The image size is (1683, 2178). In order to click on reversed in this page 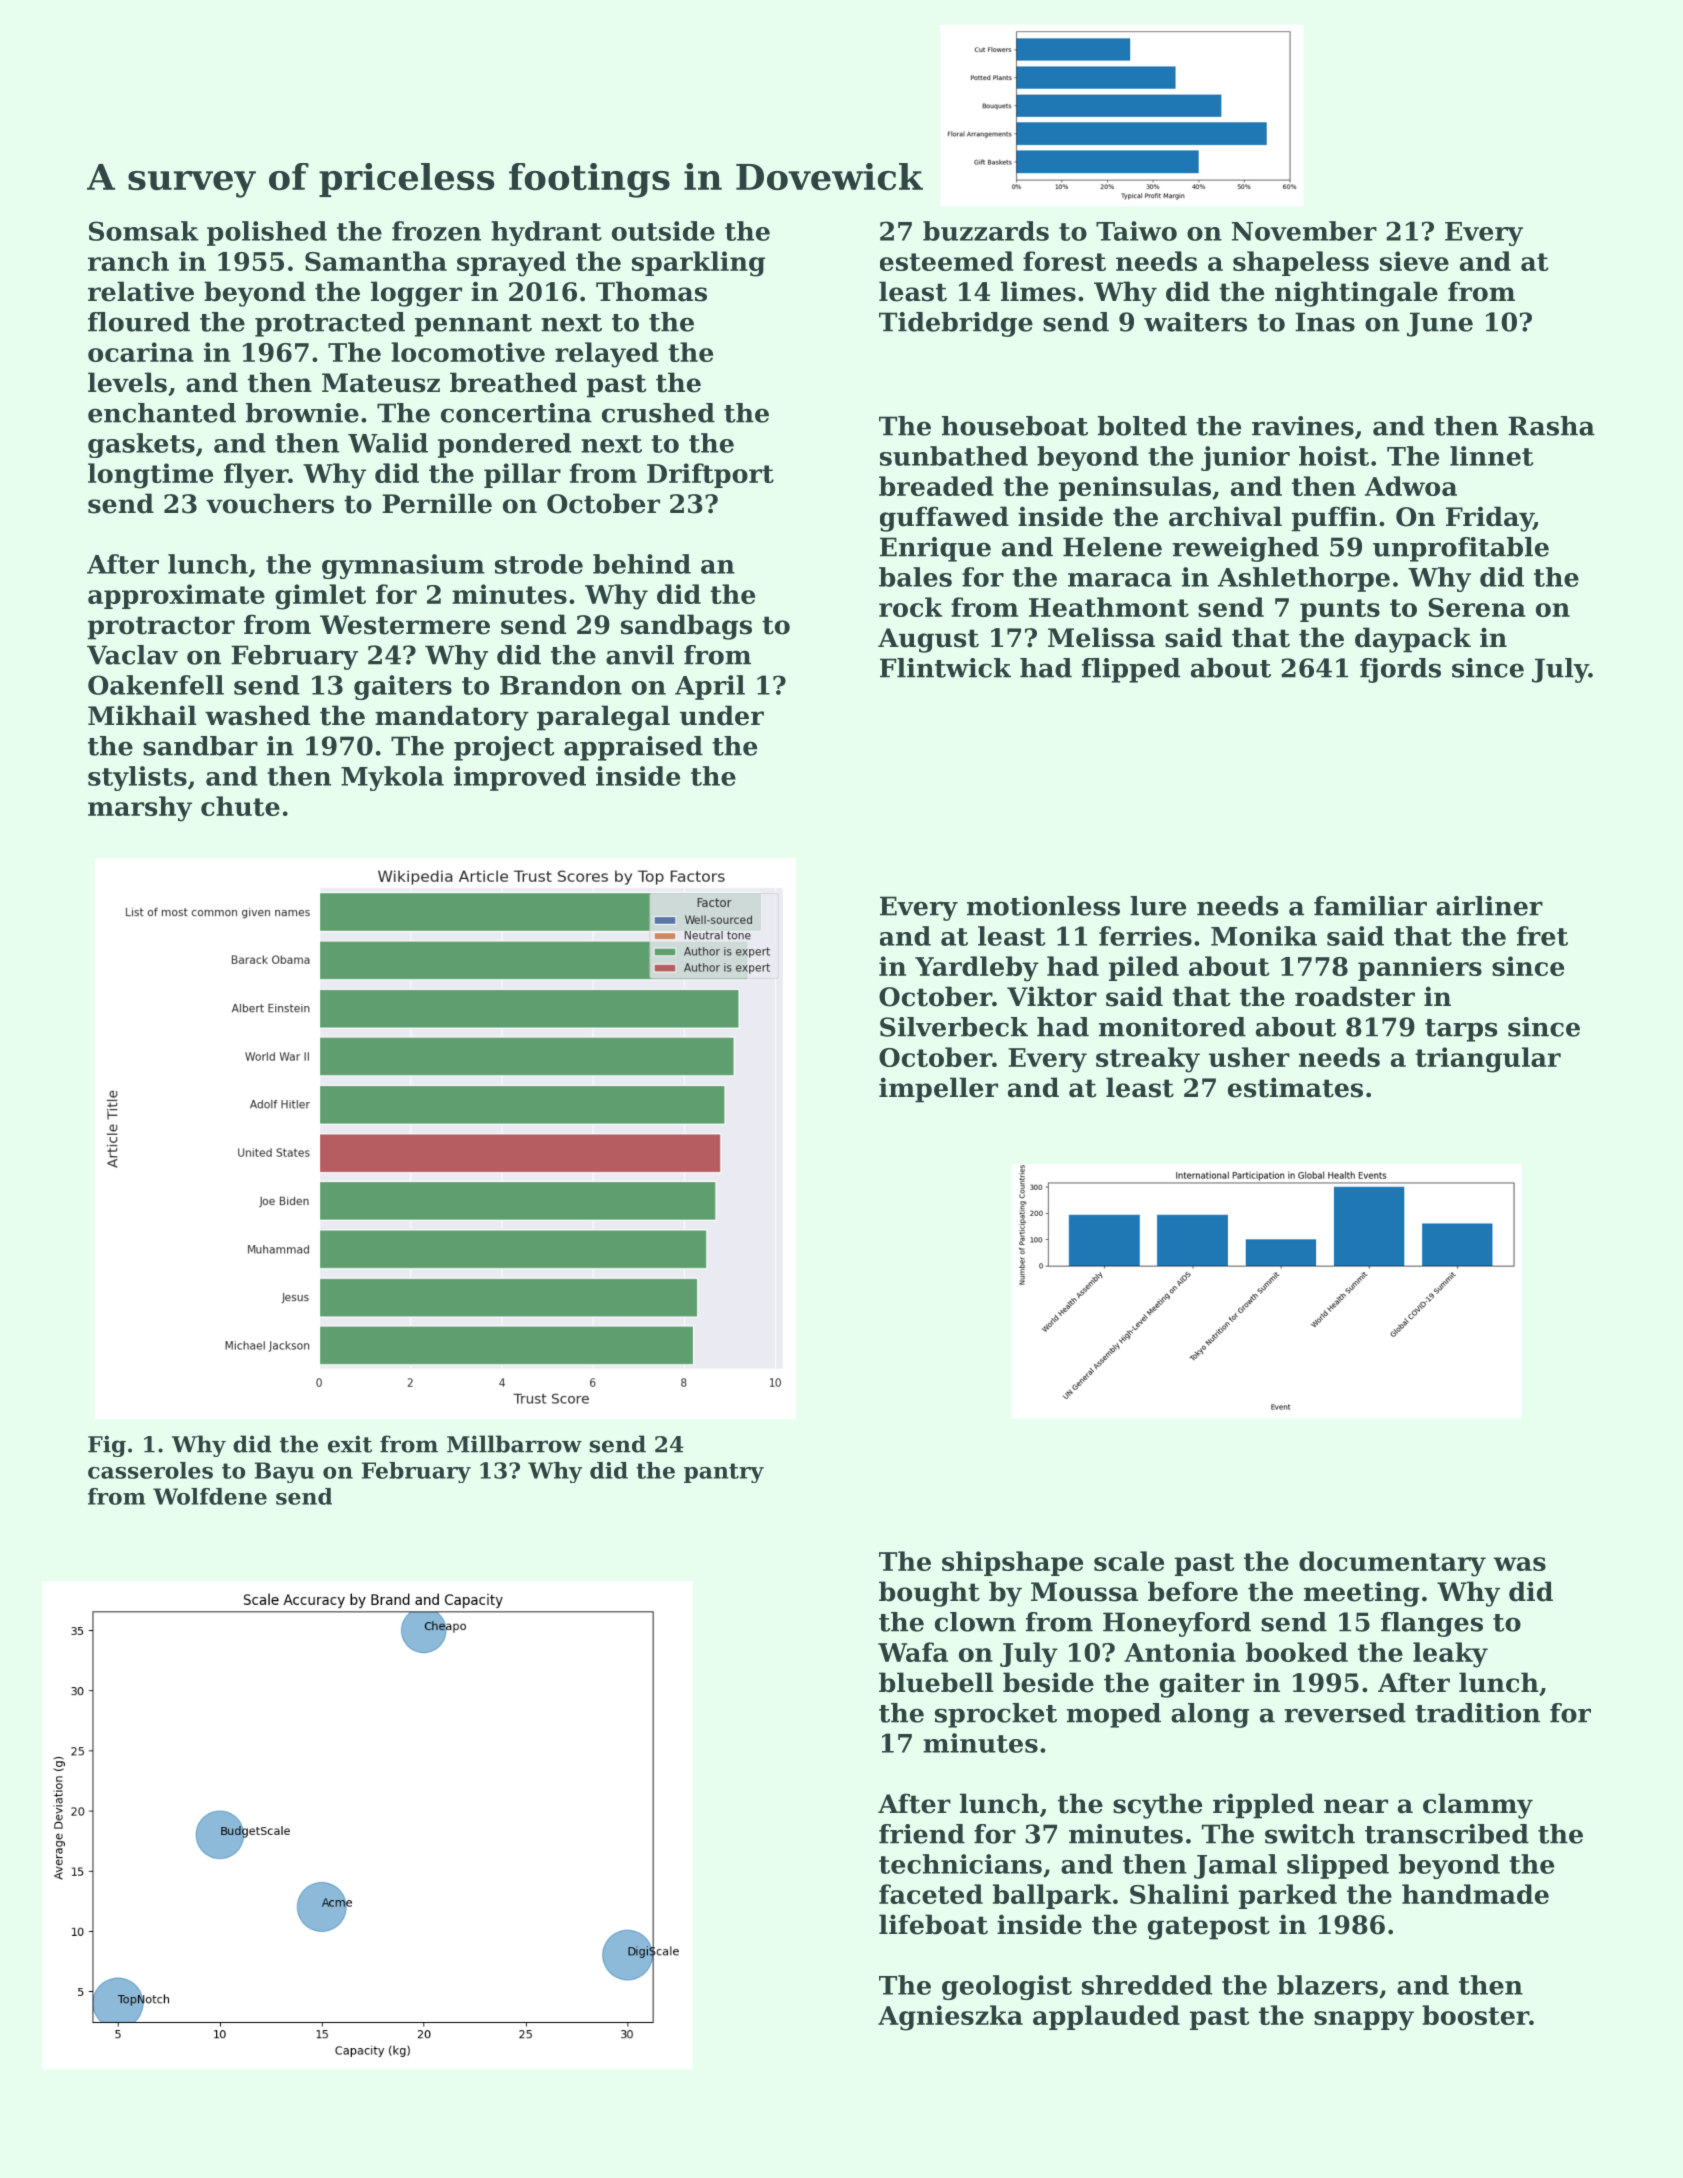, I will do `click(1345, 1713)`.
